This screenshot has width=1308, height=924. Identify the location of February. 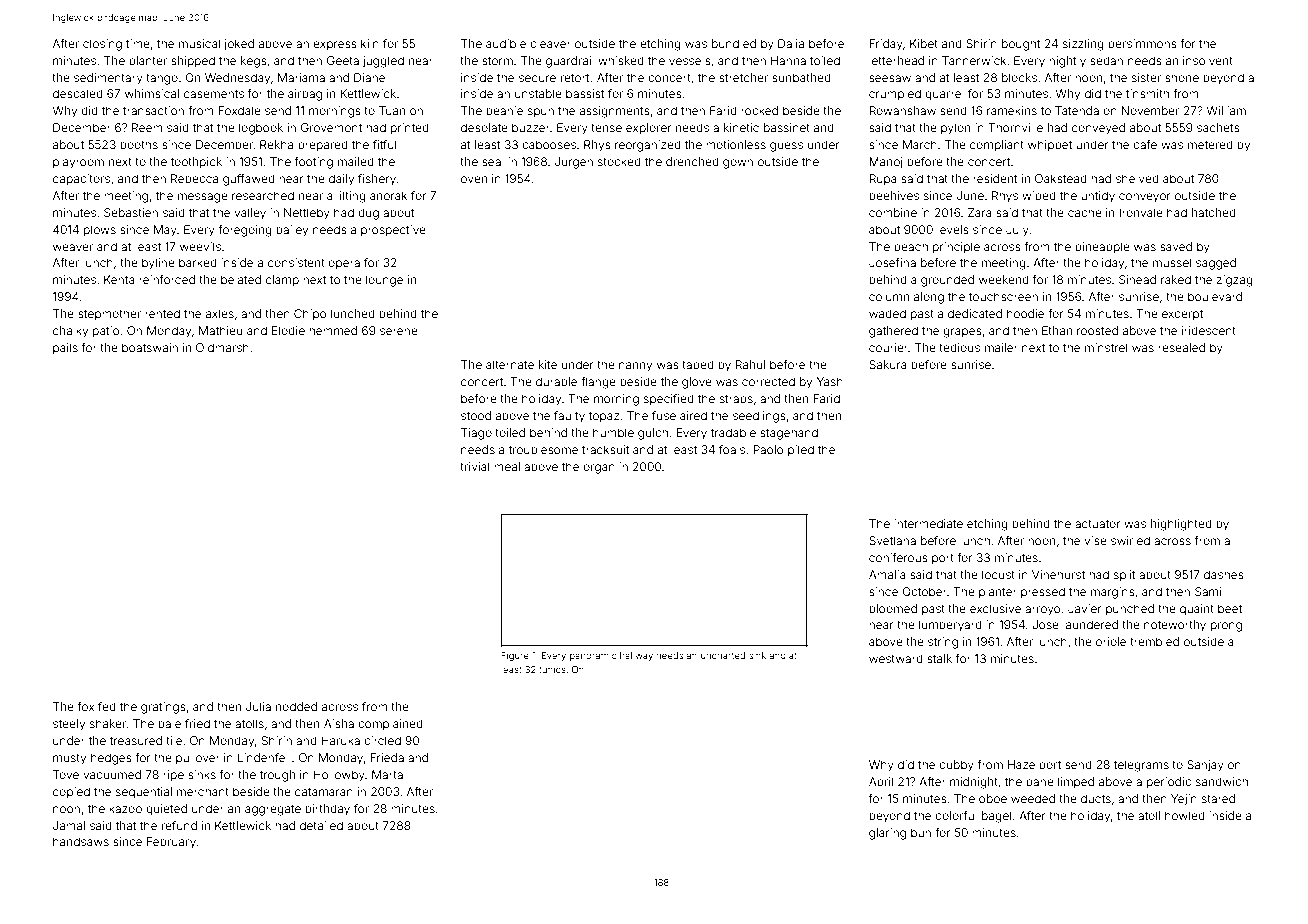
(172, 843).
